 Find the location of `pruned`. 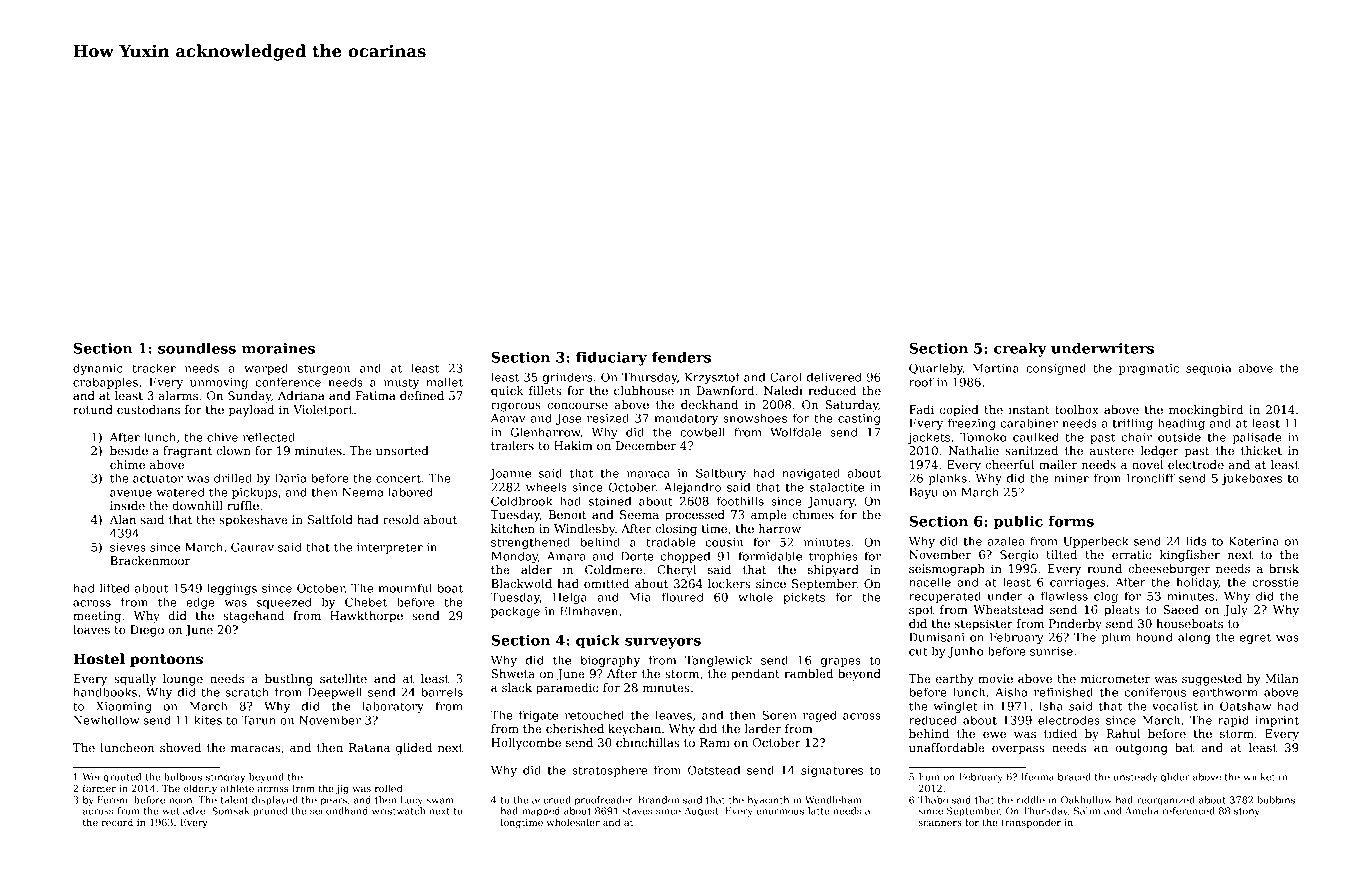

pruned is located at coordinates (270, 812).
